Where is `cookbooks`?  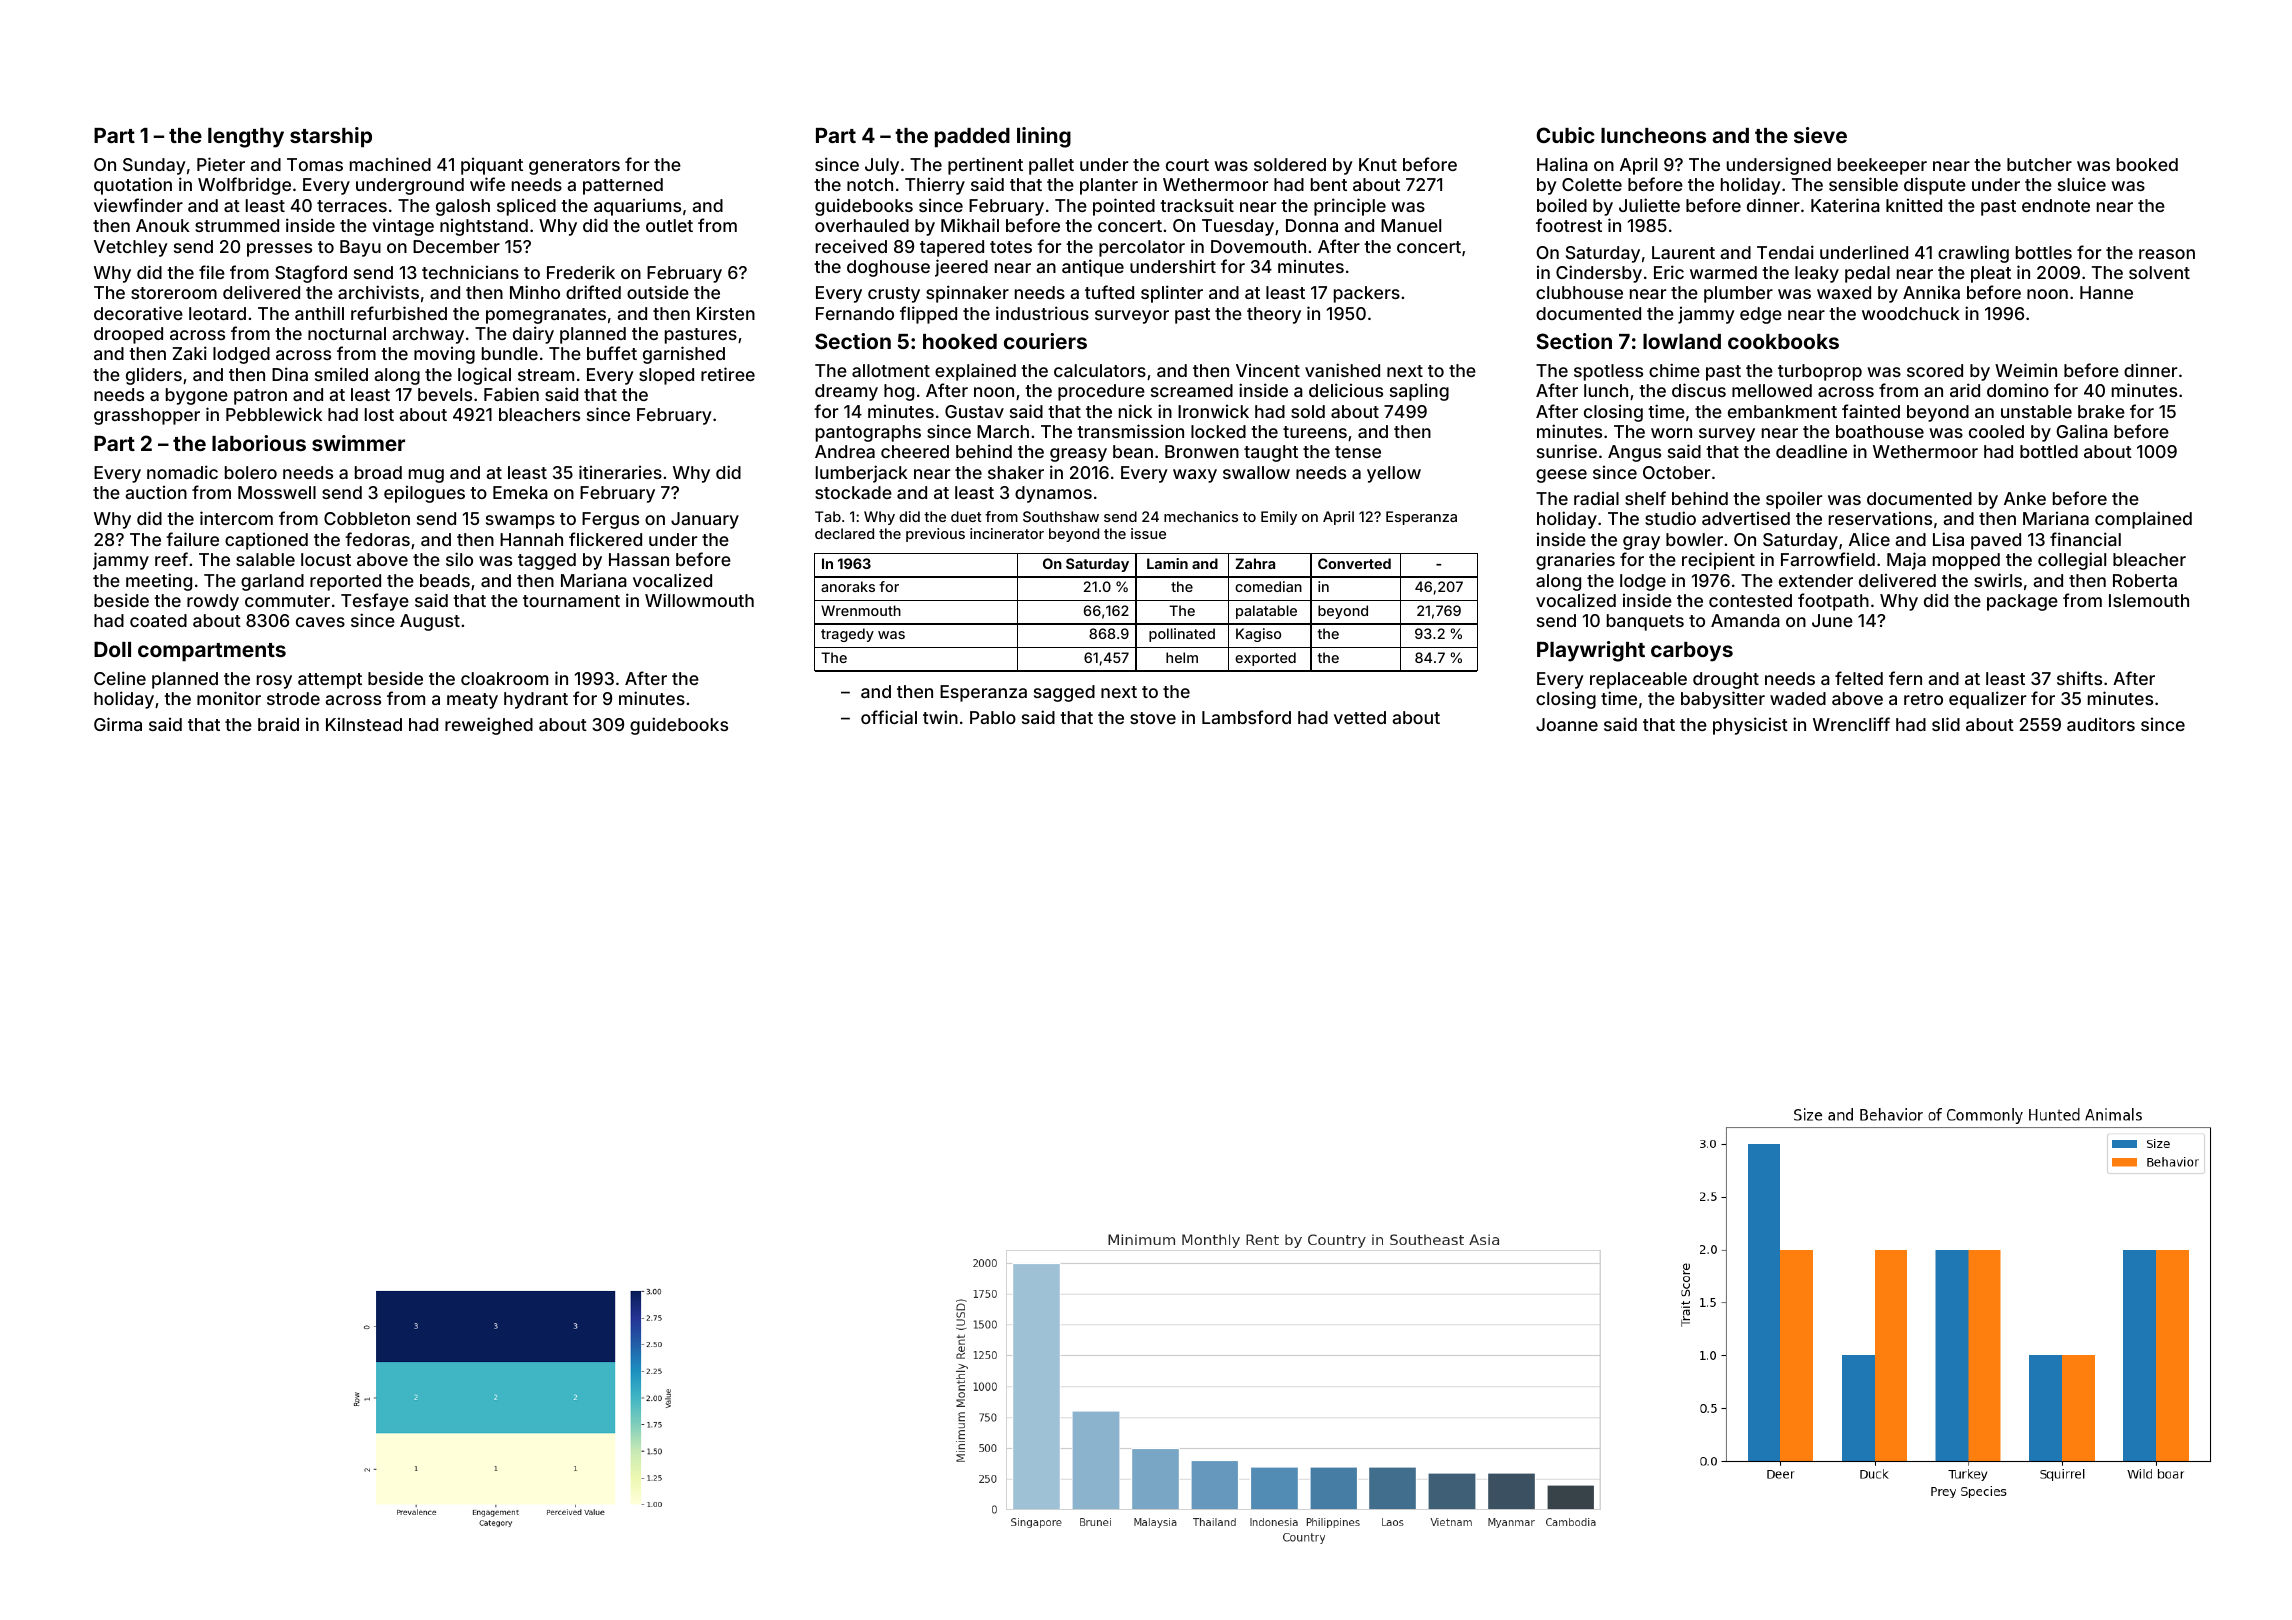 cookbooks is located at coordinates (1783, 341).
